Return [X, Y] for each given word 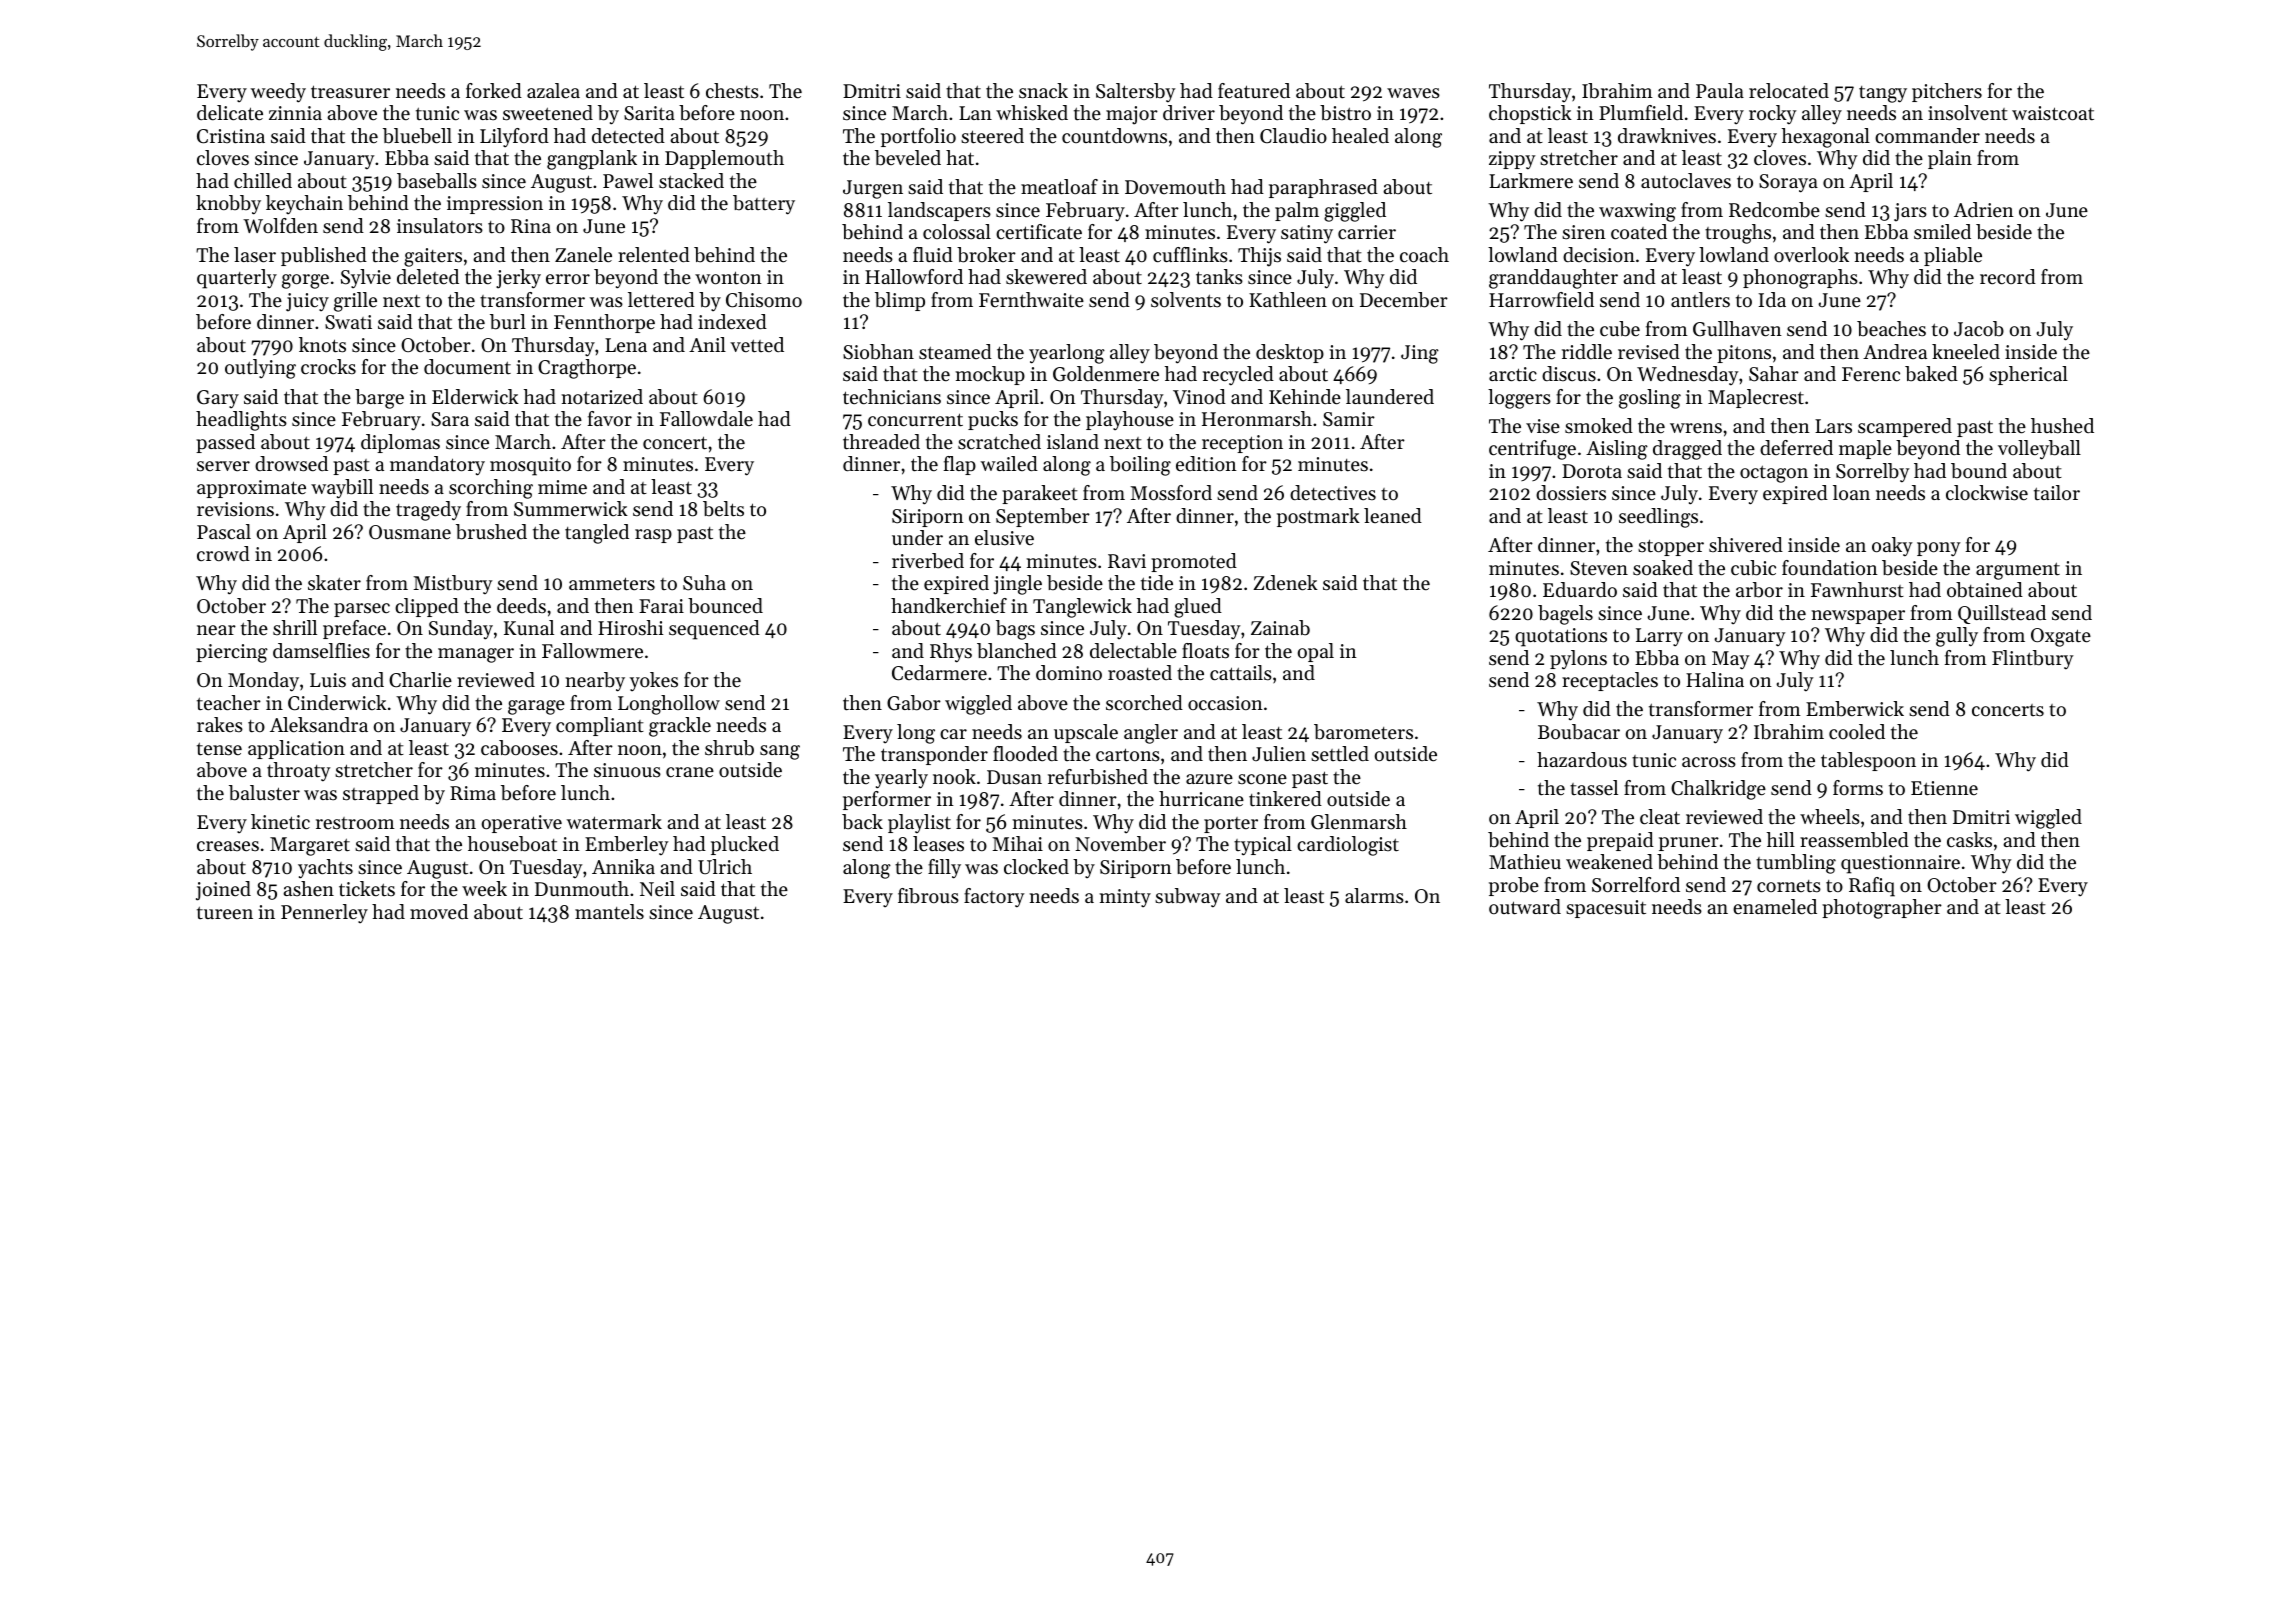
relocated [1789, 91]
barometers [1363, 732]
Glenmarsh [1359, 822]
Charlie [420, 680]
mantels [609, 912]
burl [508, 322]
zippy [1512, 160]
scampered [1905, 427]
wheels [1830, 817]
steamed [955, 352]
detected [628, 136]
